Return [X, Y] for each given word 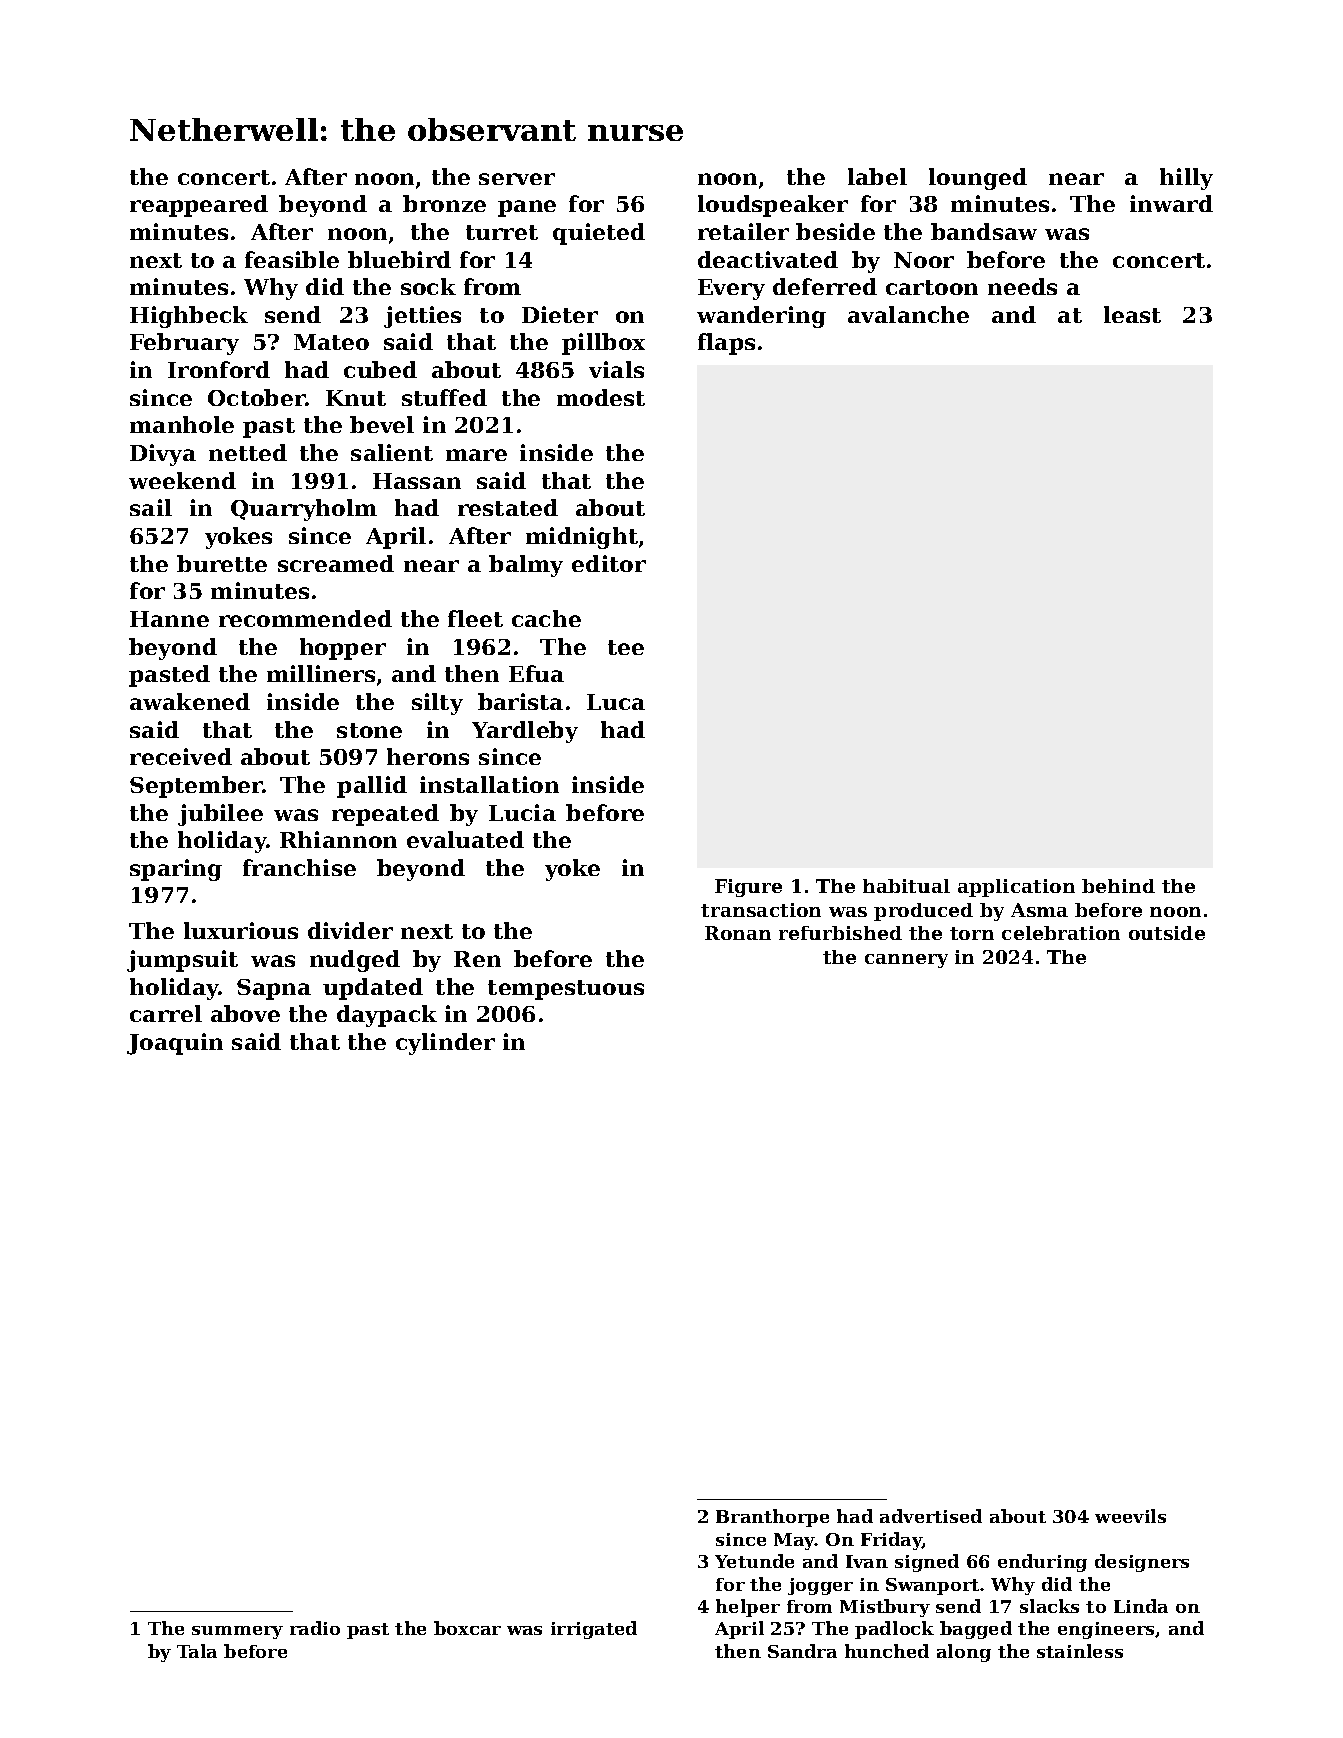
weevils [1130, 1516]
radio [315, 1628]
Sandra [802, 1651]
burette [222, 563]
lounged [978, 179]
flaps [726, 344]
